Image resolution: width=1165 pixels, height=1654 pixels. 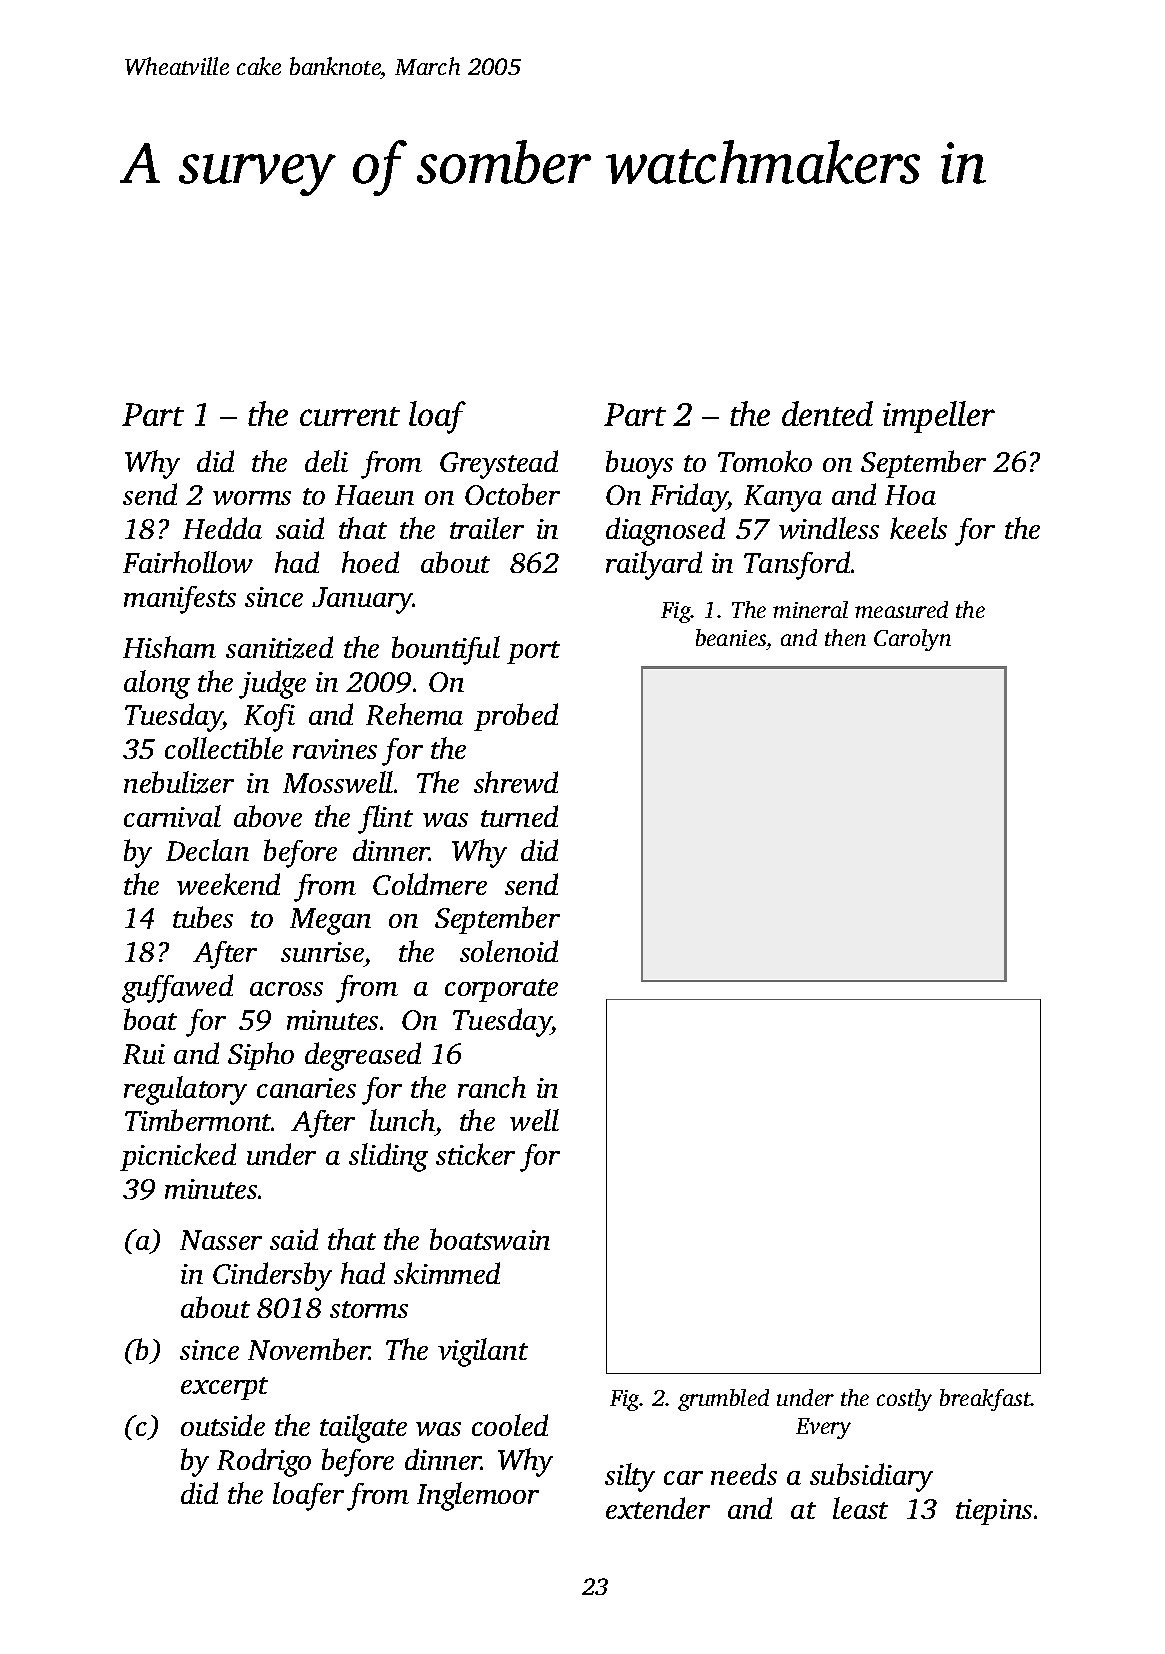 I want to click on Carolyn, so click(x=912, y=640).
